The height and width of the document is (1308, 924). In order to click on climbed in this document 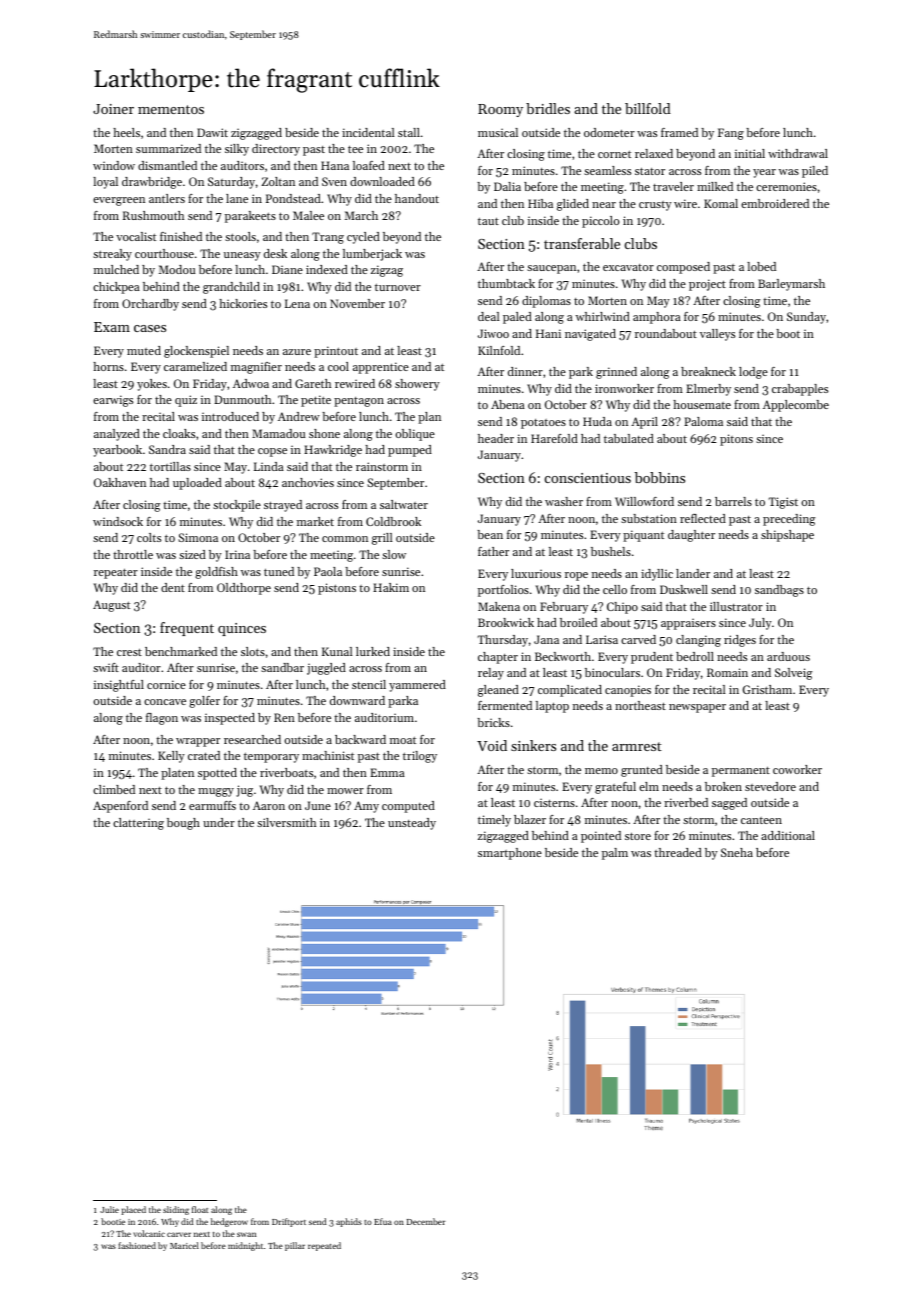, I will do `click(114, 789)`.
